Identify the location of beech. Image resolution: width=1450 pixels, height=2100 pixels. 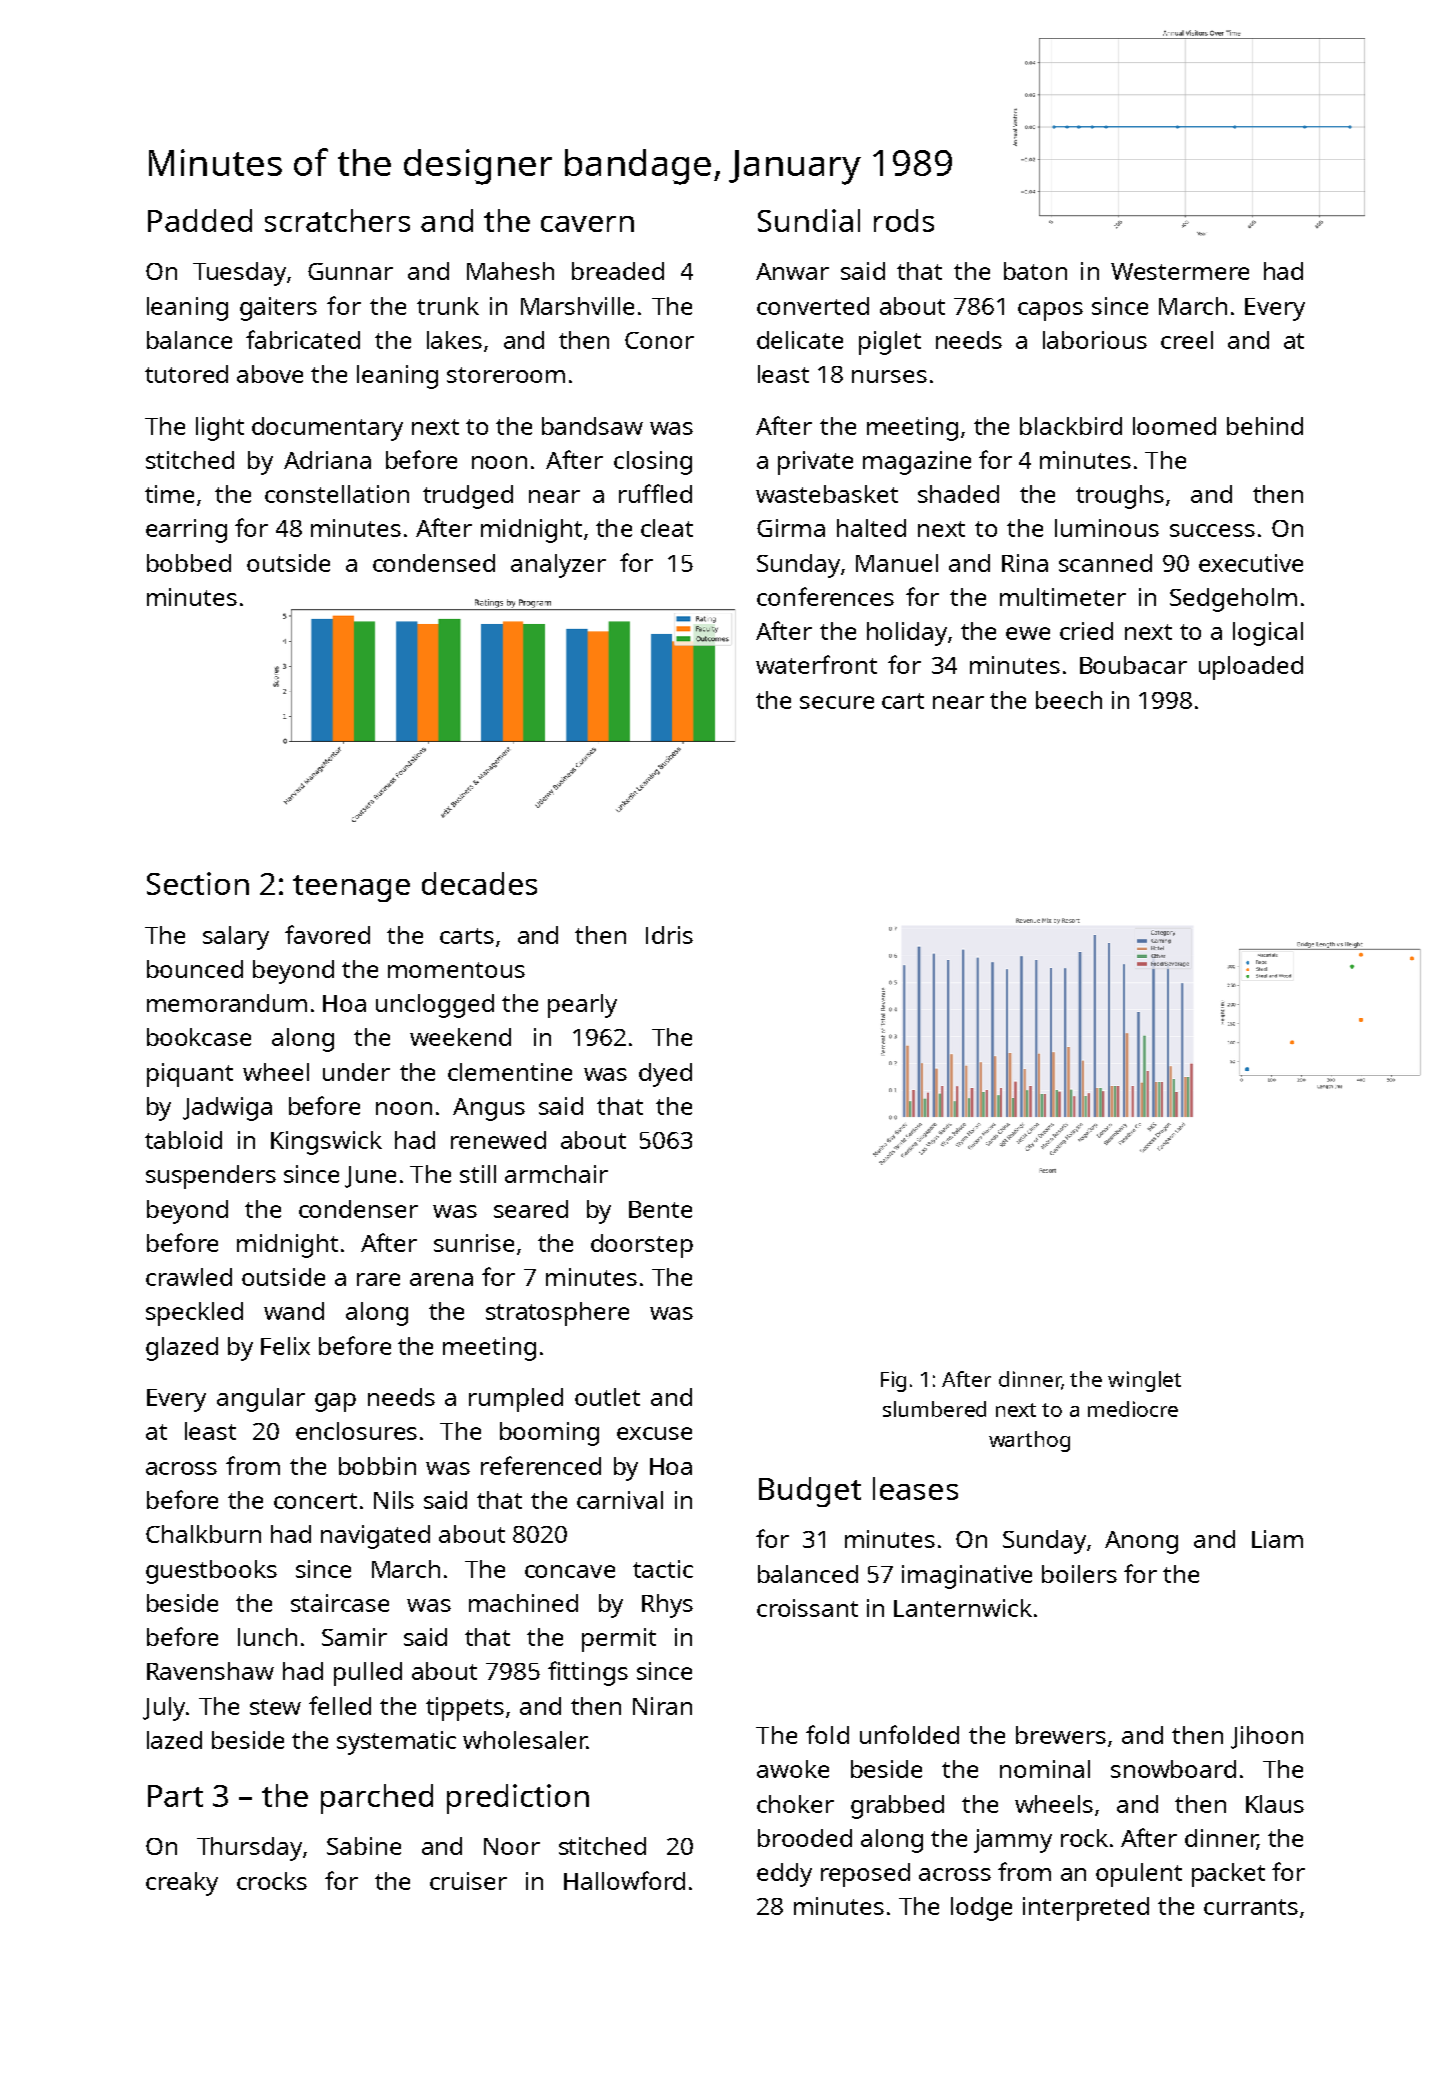
(1069, 700).
